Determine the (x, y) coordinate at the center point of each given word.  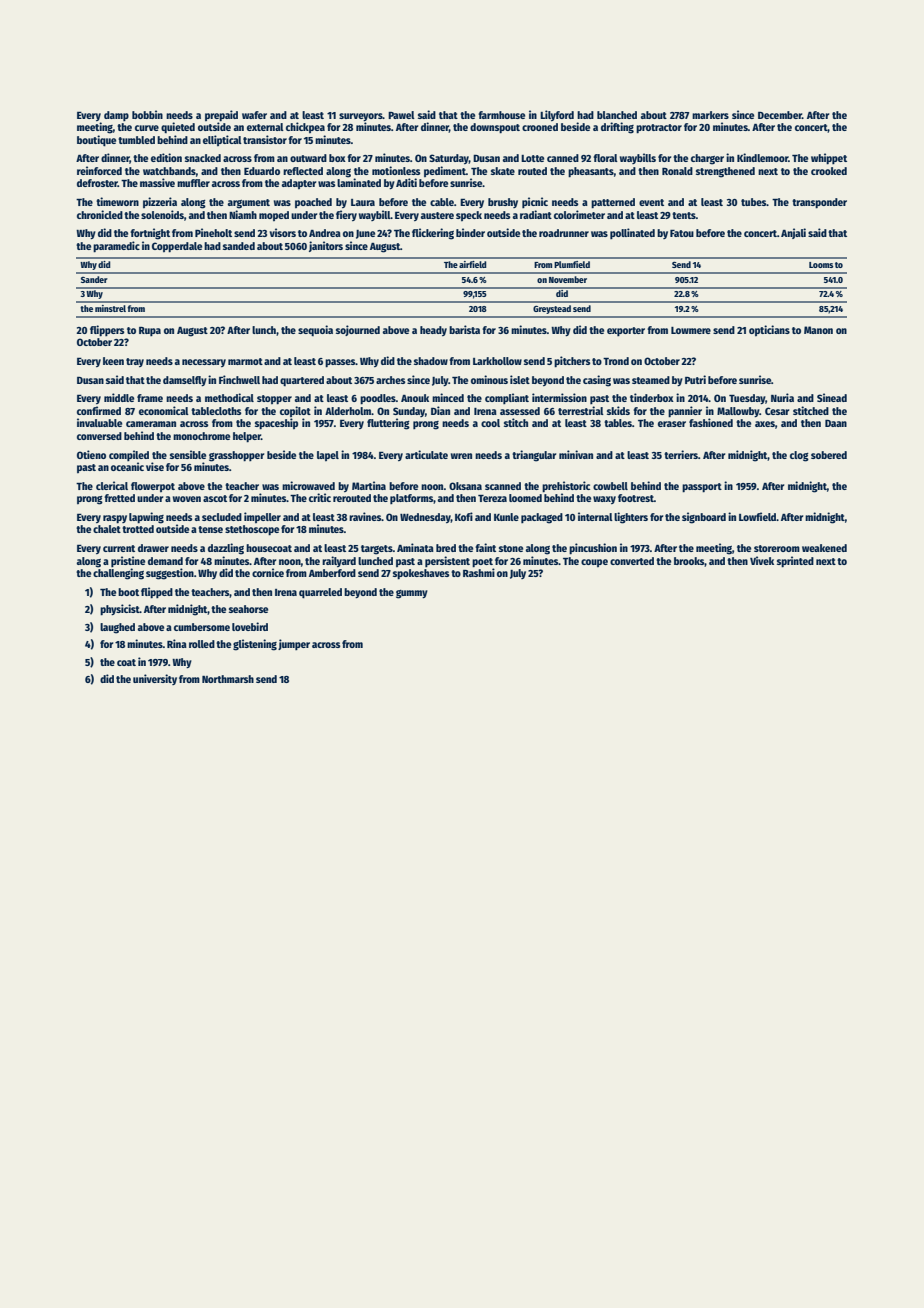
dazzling (226, 549)
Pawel (401, 115)
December (780, 115)
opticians (769, 330)
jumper (294, 644)
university (155, 679)
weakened (824, 548)
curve (147, 128)
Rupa (150, 331)
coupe (594, 563)
